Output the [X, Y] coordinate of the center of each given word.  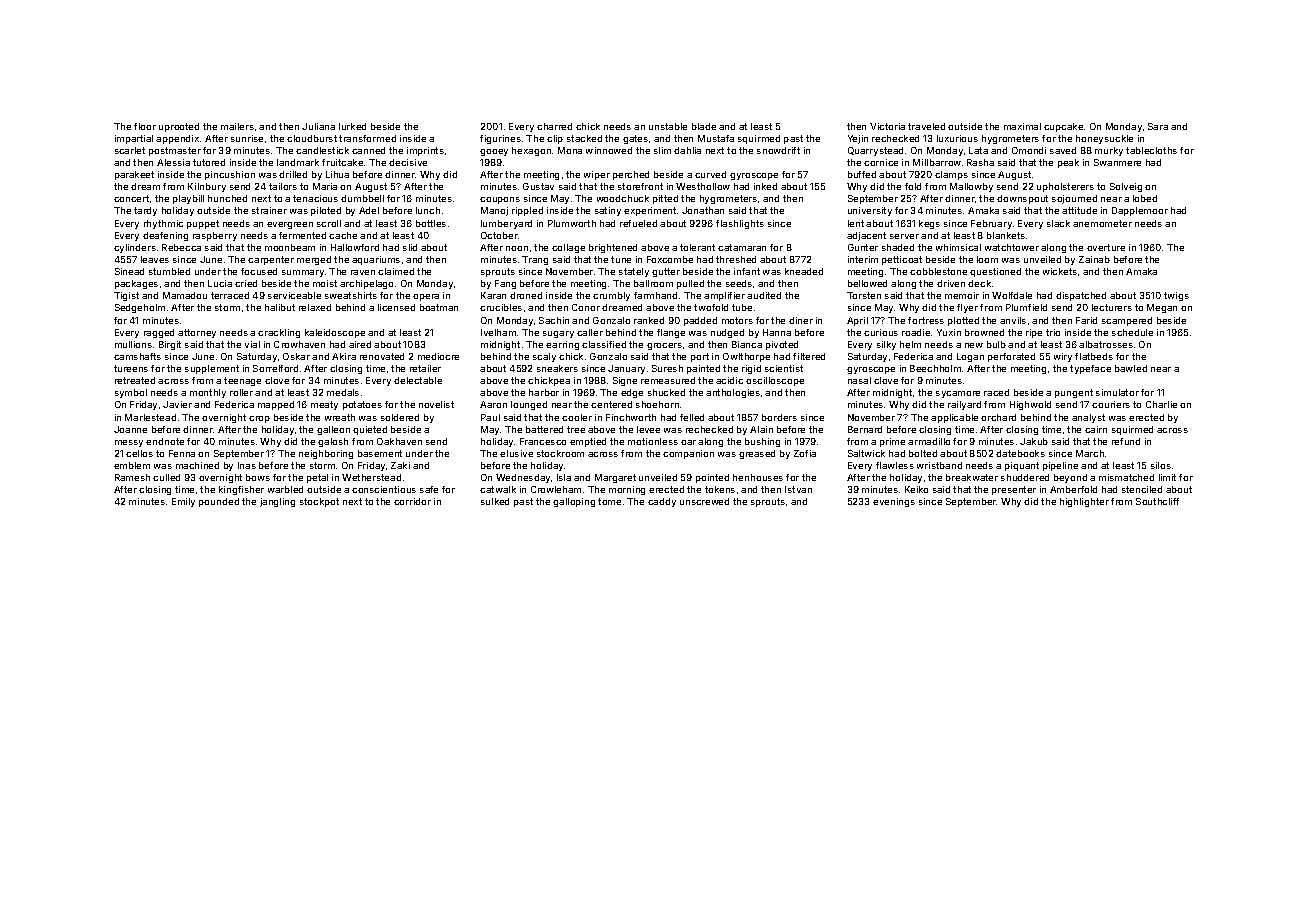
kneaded [804, 271]
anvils [1013, 320]
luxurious [957, 138]
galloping [574, 502]
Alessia [173, 162]
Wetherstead [371, 477]
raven [363, 272]
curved [710, 174]
